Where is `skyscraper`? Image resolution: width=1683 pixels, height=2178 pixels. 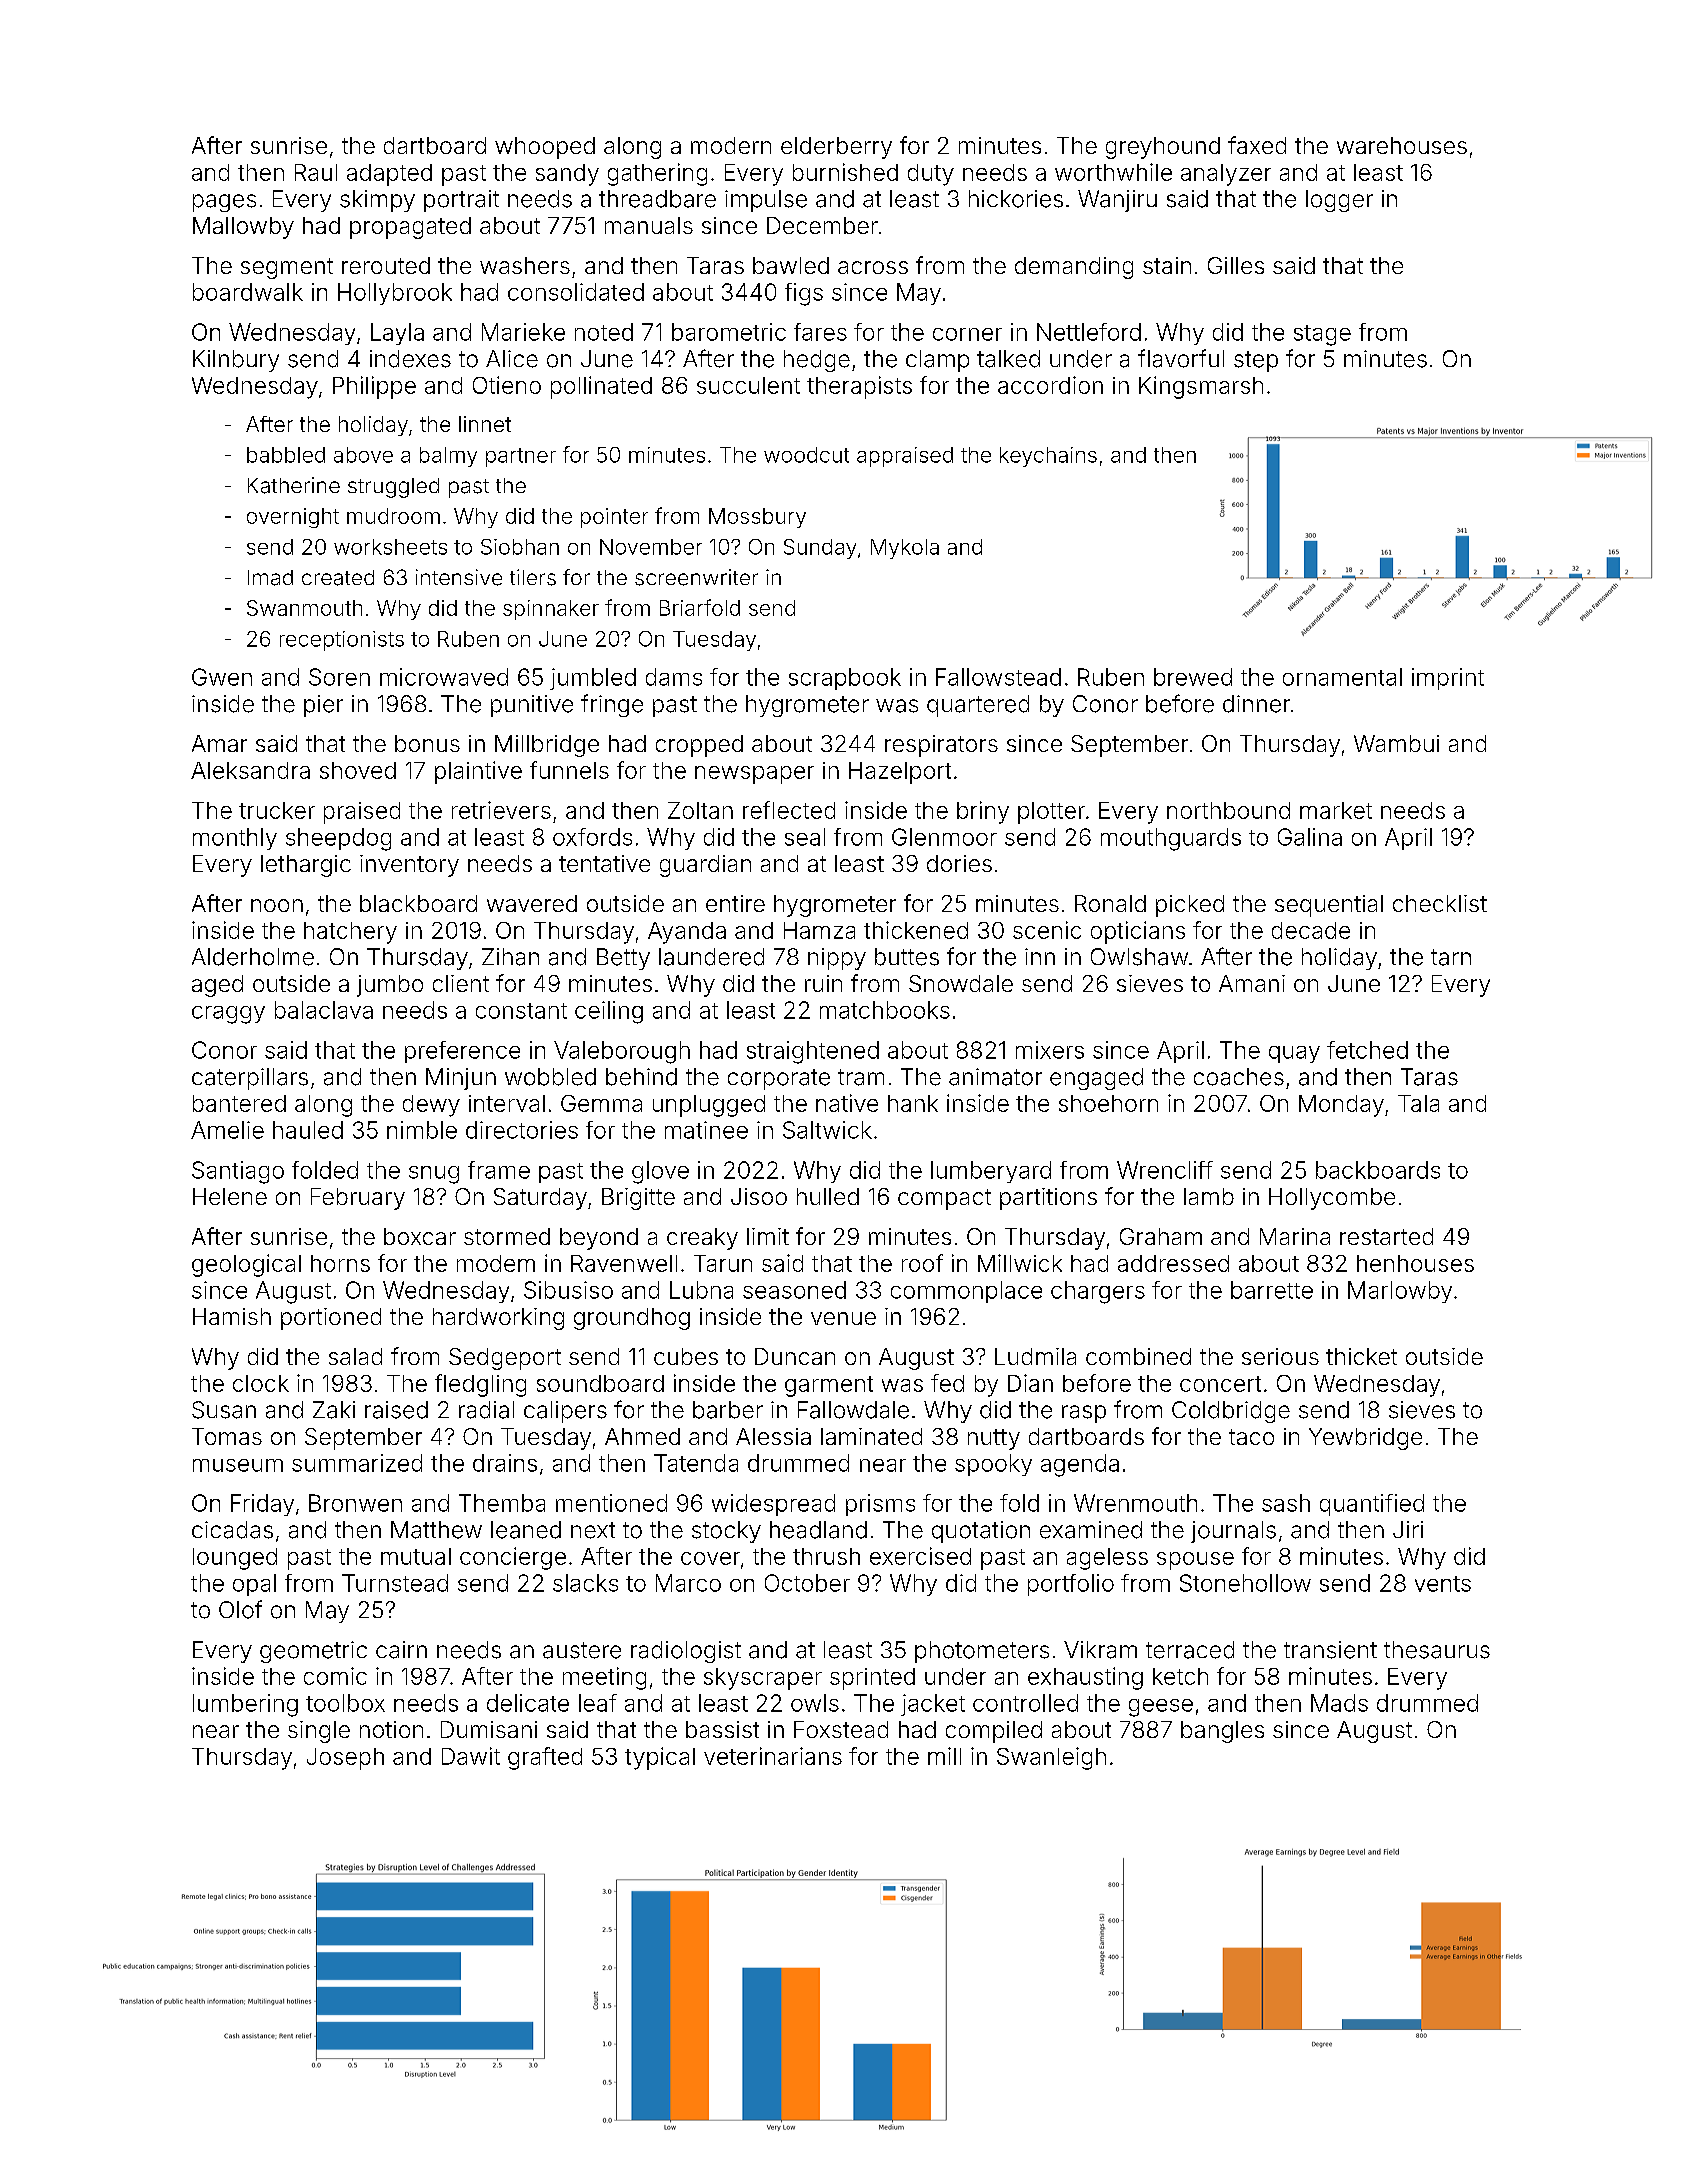 skyscraper is located at coordinates (763, 1679).
